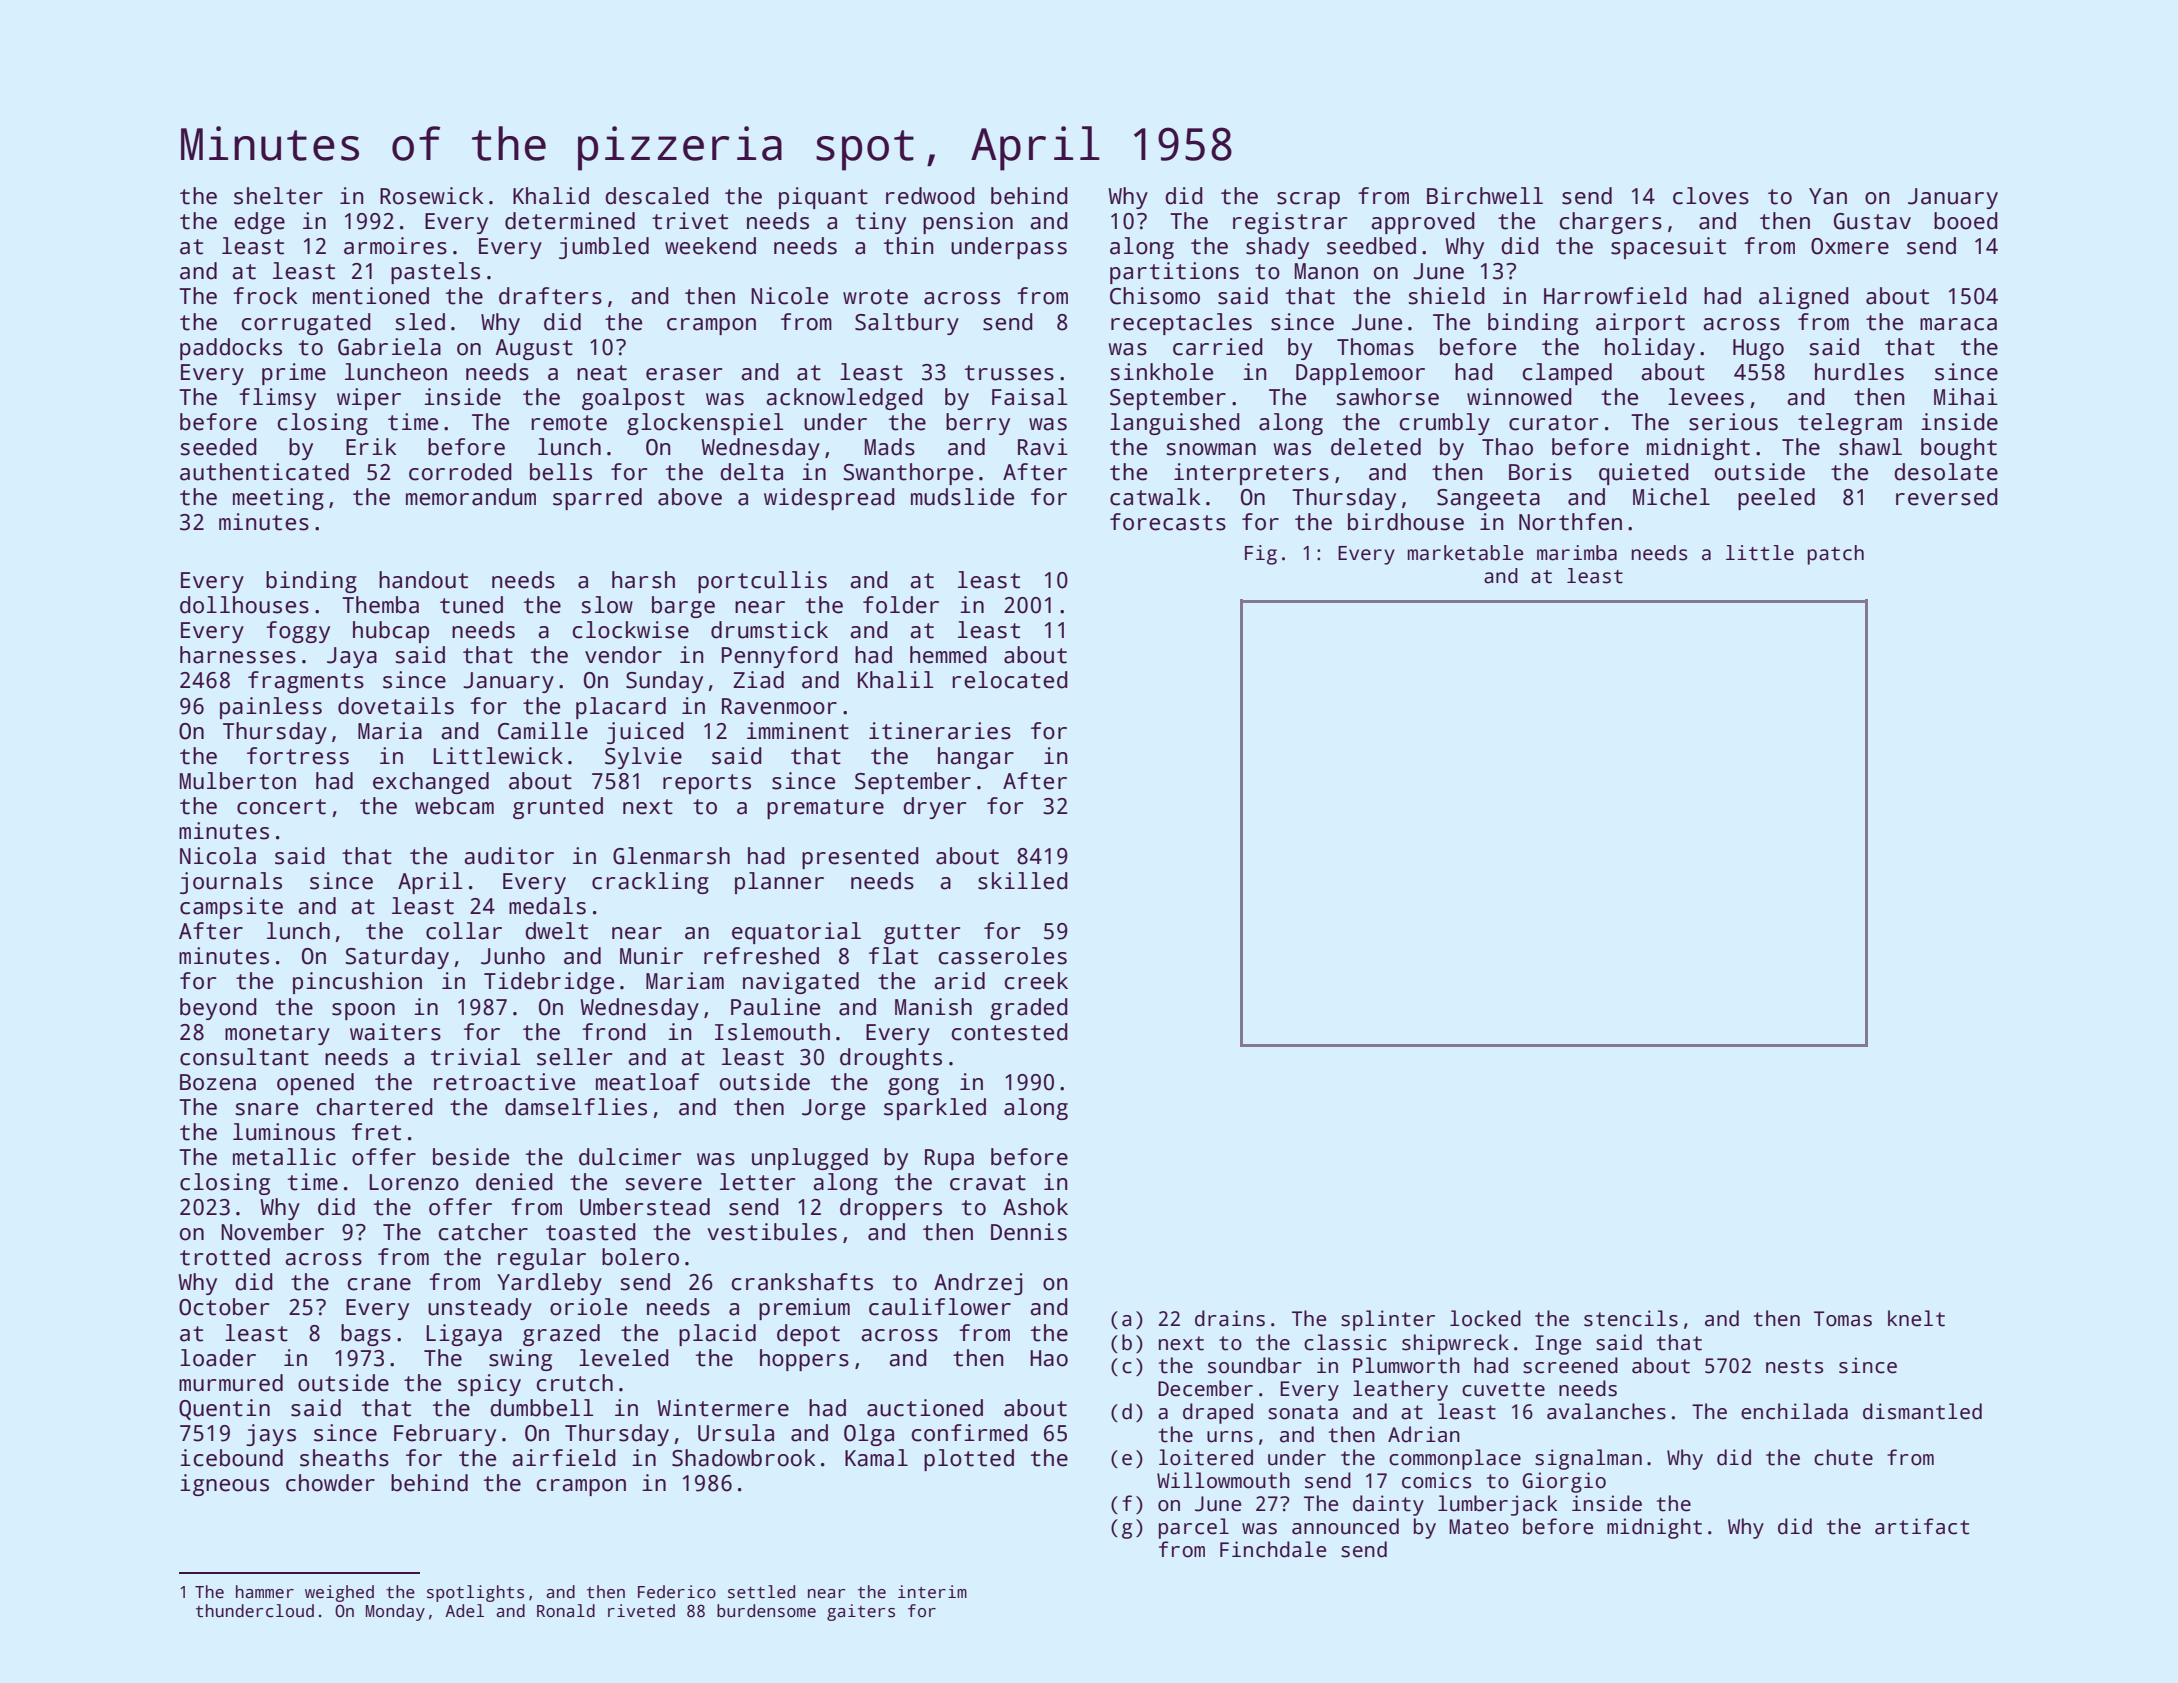 This image has height=1683, width=2178. Describe the element at coordinates (284, 1157) in the image. I see `metallic` at that location.
